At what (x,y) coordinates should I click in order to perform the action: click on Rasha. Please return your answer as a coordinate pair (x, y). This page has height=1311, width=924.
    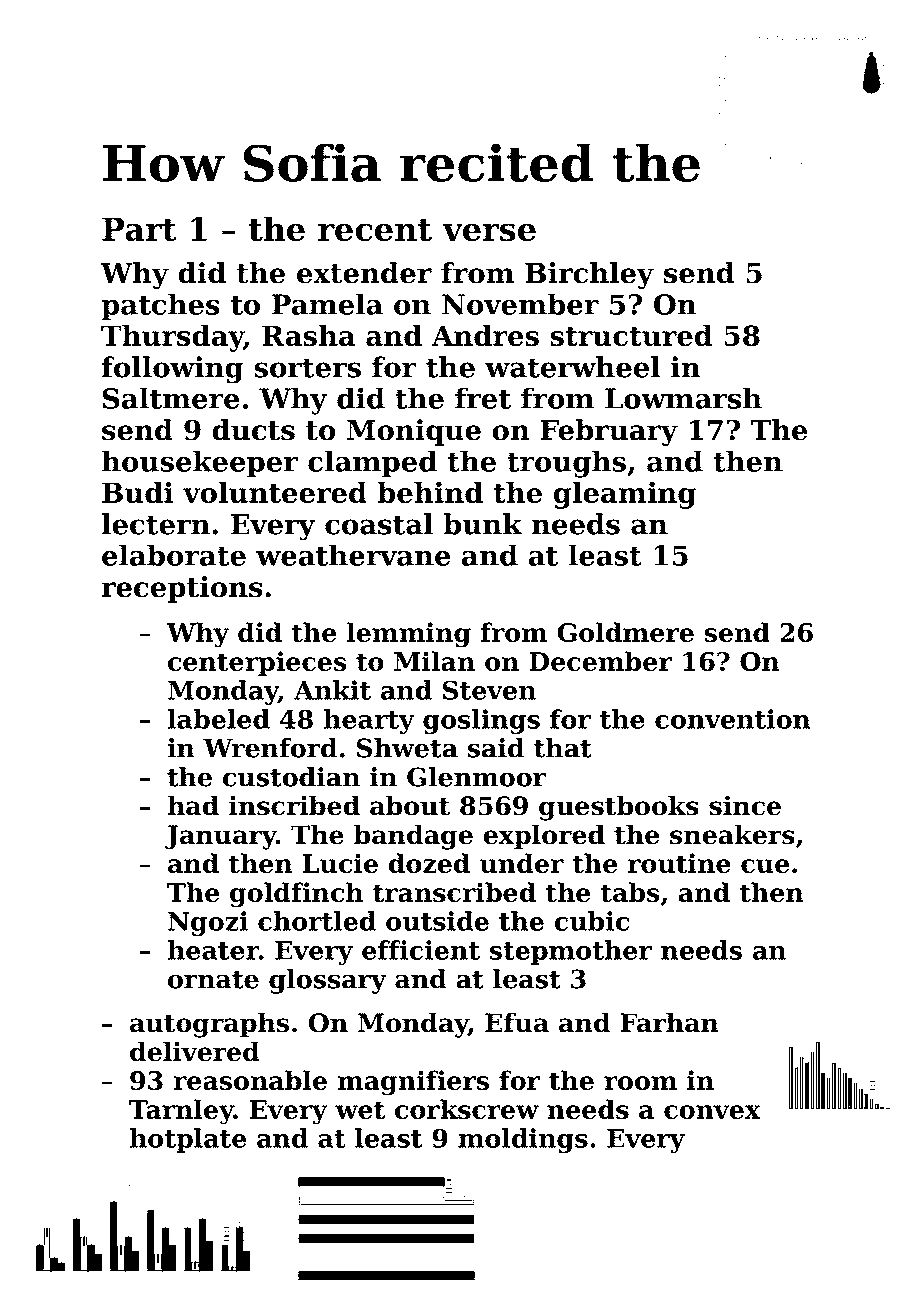
    Looking at the image, I should click on (309, 335).
